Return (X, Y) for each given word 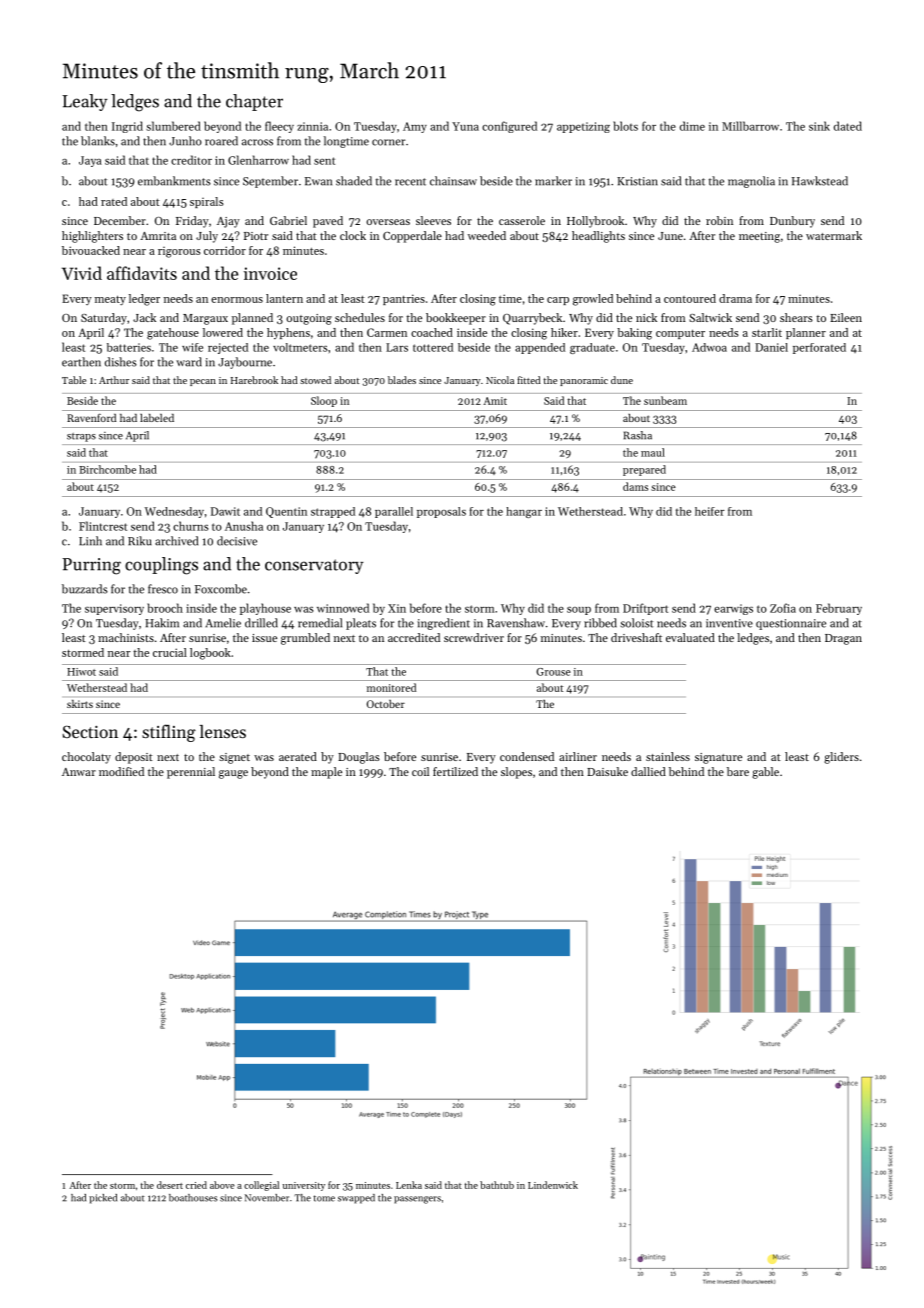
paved (328, 222)
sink (819, 126)
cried (196, 1185)
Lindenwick (553, 1185)
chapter (254, 102)
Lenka (409, 1185)
